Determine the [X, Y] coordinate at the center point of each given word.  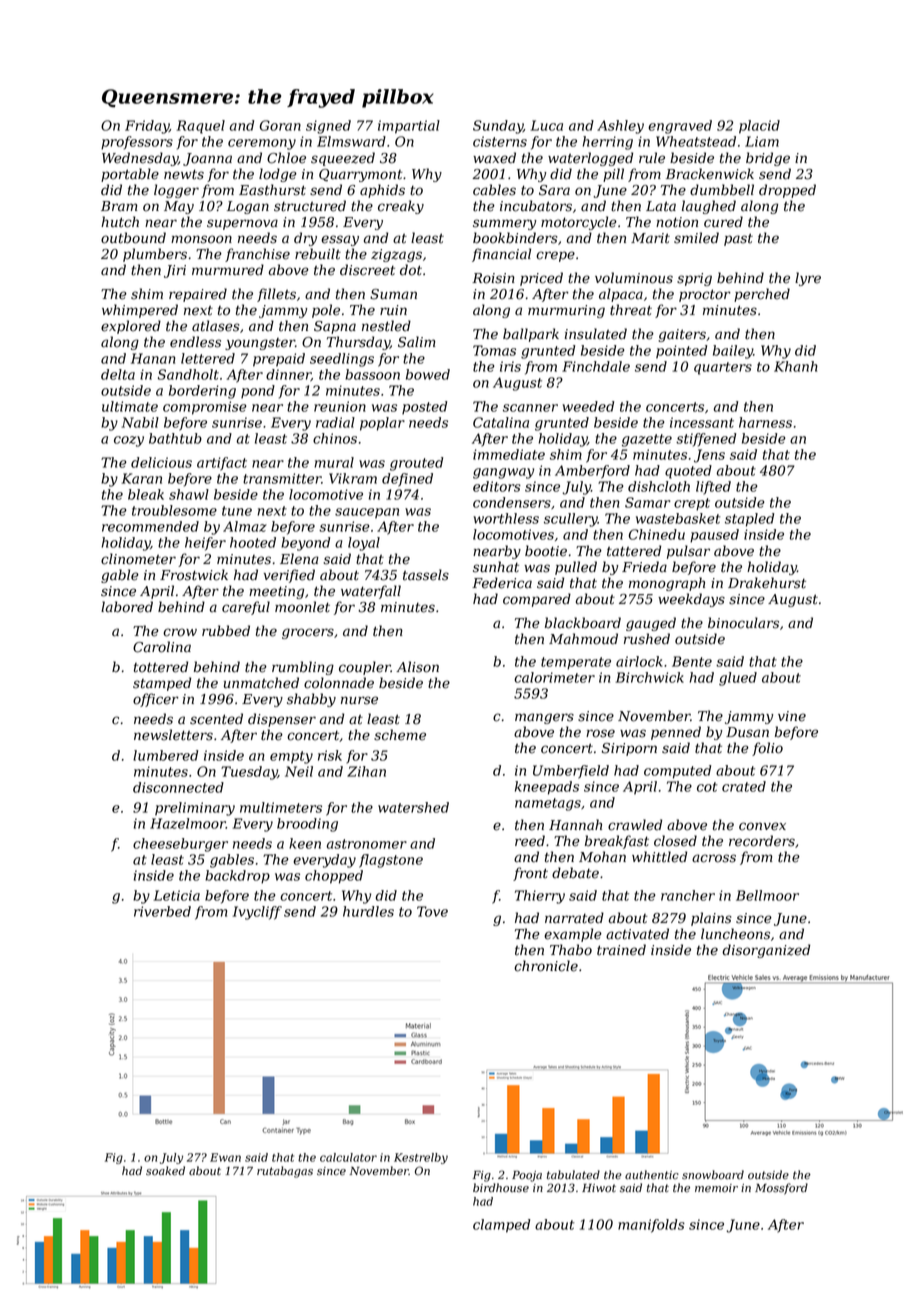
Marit [650, 238]
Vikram [353, 478]
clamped [501, 1226]
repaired [198, 295]
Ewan [225, 1157]
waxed [494, 158]
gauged [651, 624]
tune [237, 511]
